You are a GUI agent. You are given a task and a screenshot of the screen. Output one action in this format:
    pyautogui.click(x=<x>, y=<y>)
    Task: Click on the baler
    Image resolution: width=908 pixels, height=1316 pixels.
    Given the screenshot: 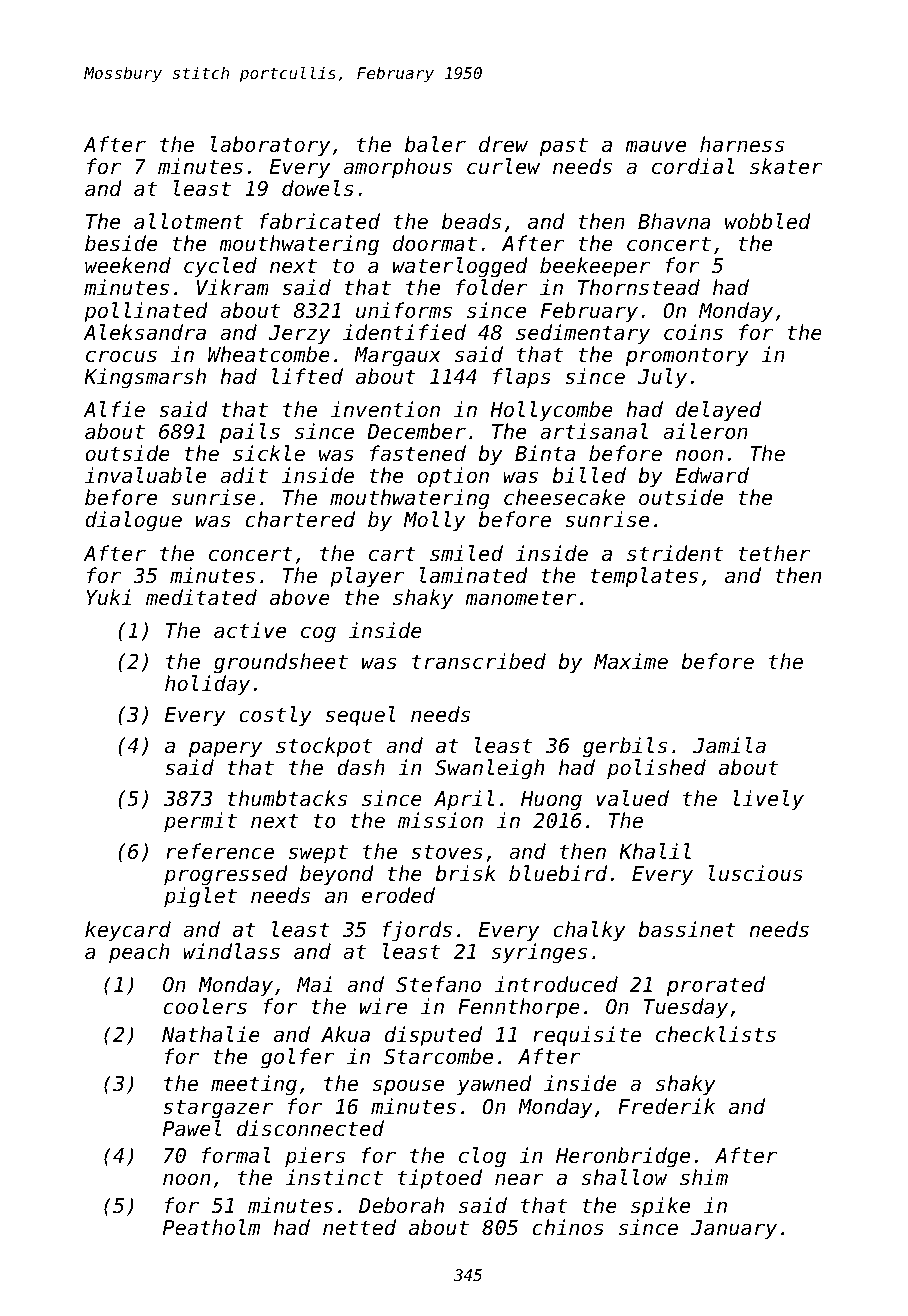 What is the action you would take?
    pyautogui.click(x=435, y=144)
